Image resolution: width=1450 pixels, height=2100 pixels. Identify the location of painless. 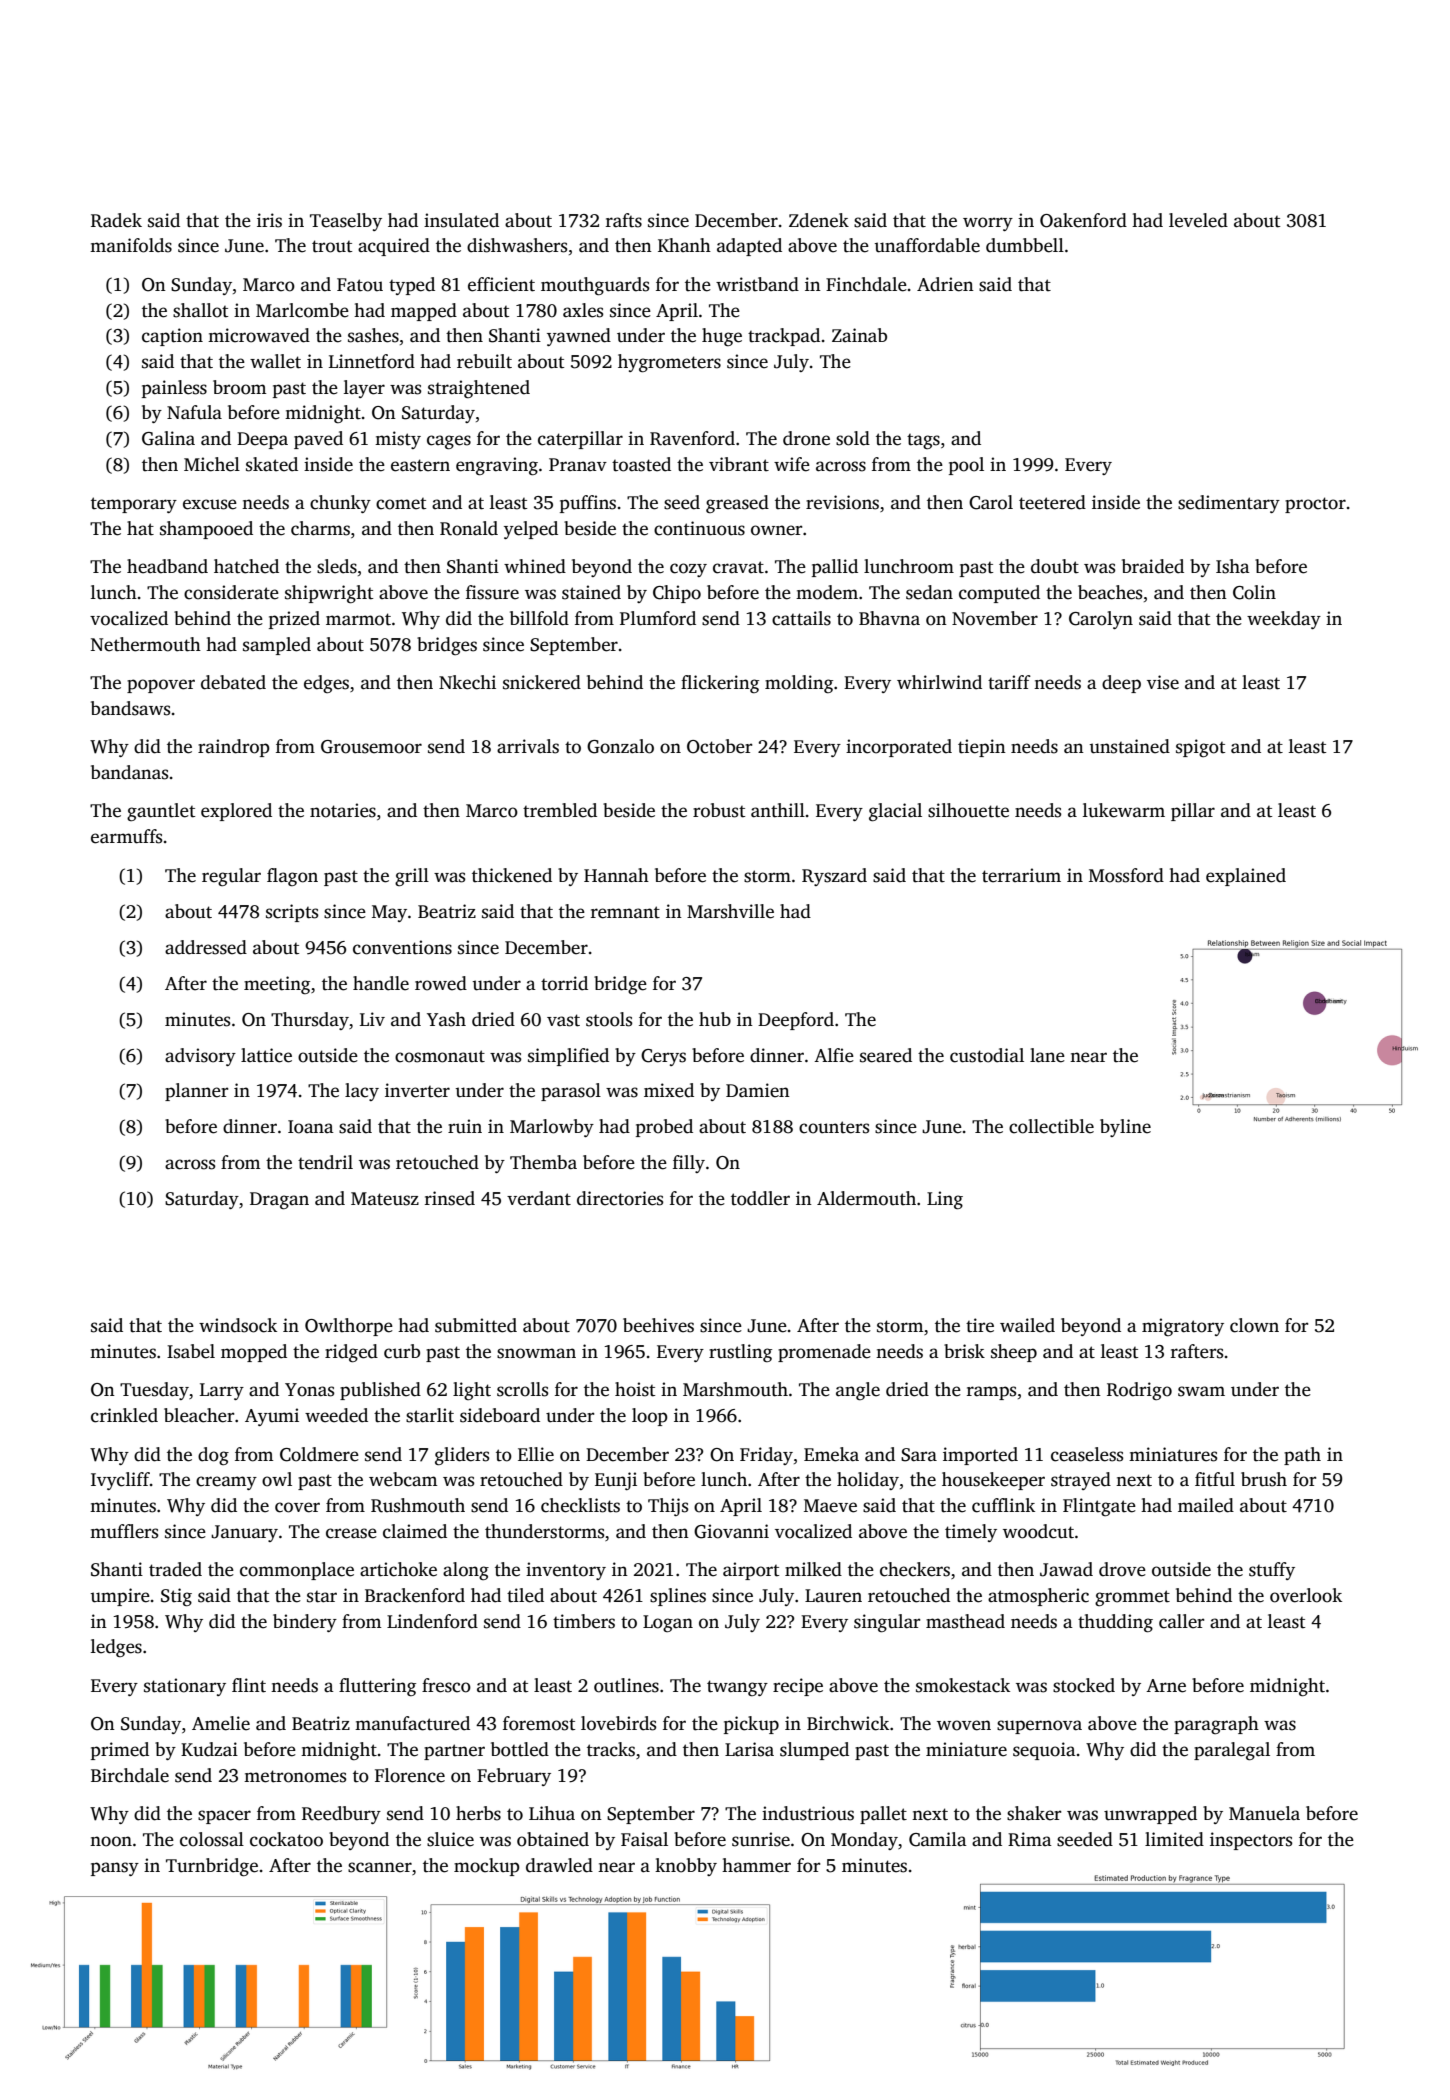
(174, 389).
